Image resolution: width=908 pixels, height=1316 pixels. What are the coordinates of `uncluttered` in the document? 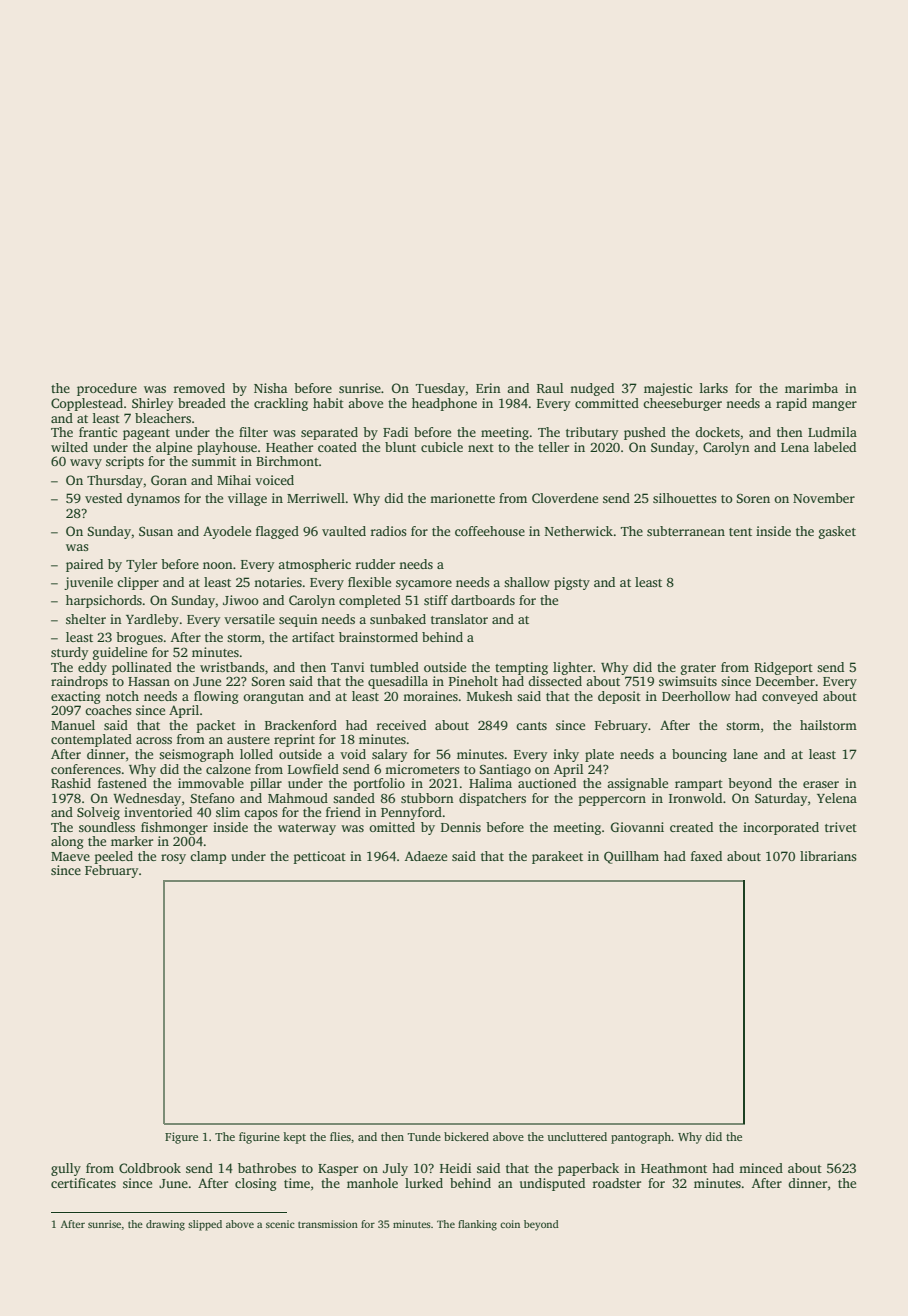 It's located at (577, 1136).
